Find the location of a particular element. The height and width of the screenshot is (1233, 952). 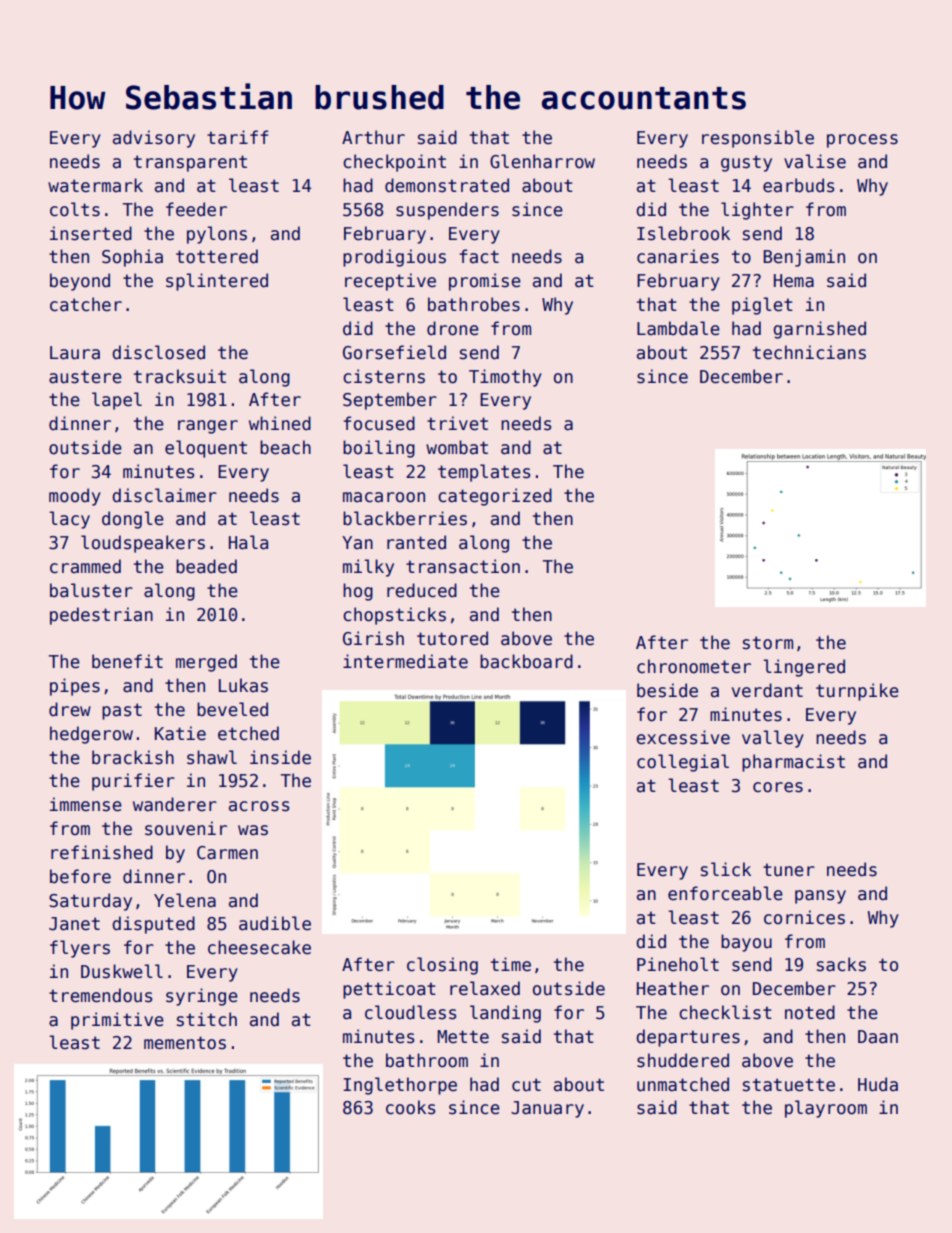

whined is located at coordinates (280, 423).
